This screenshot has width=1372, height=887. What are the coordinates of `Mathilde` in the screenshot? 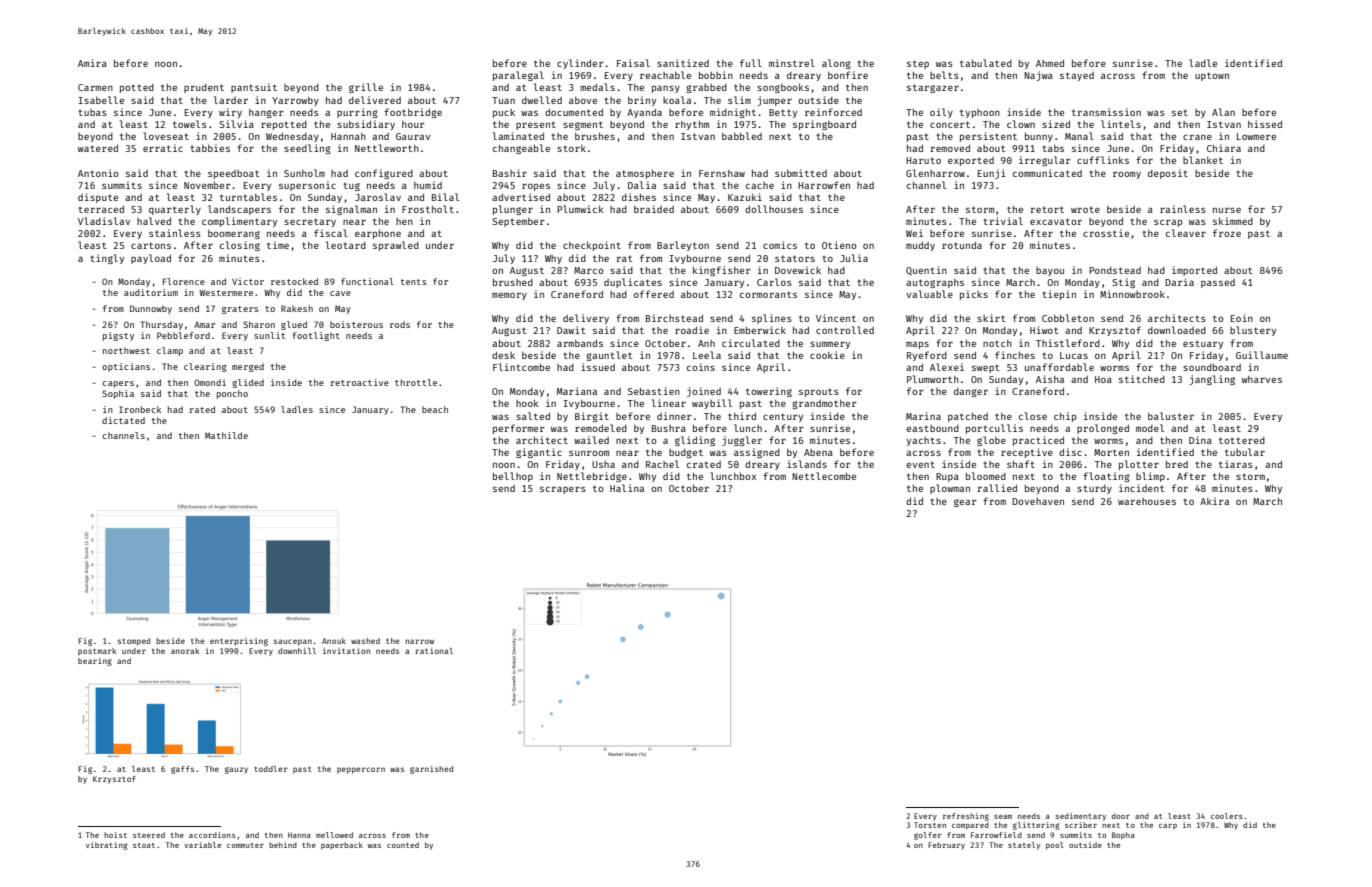 It's located at (226, 435).
